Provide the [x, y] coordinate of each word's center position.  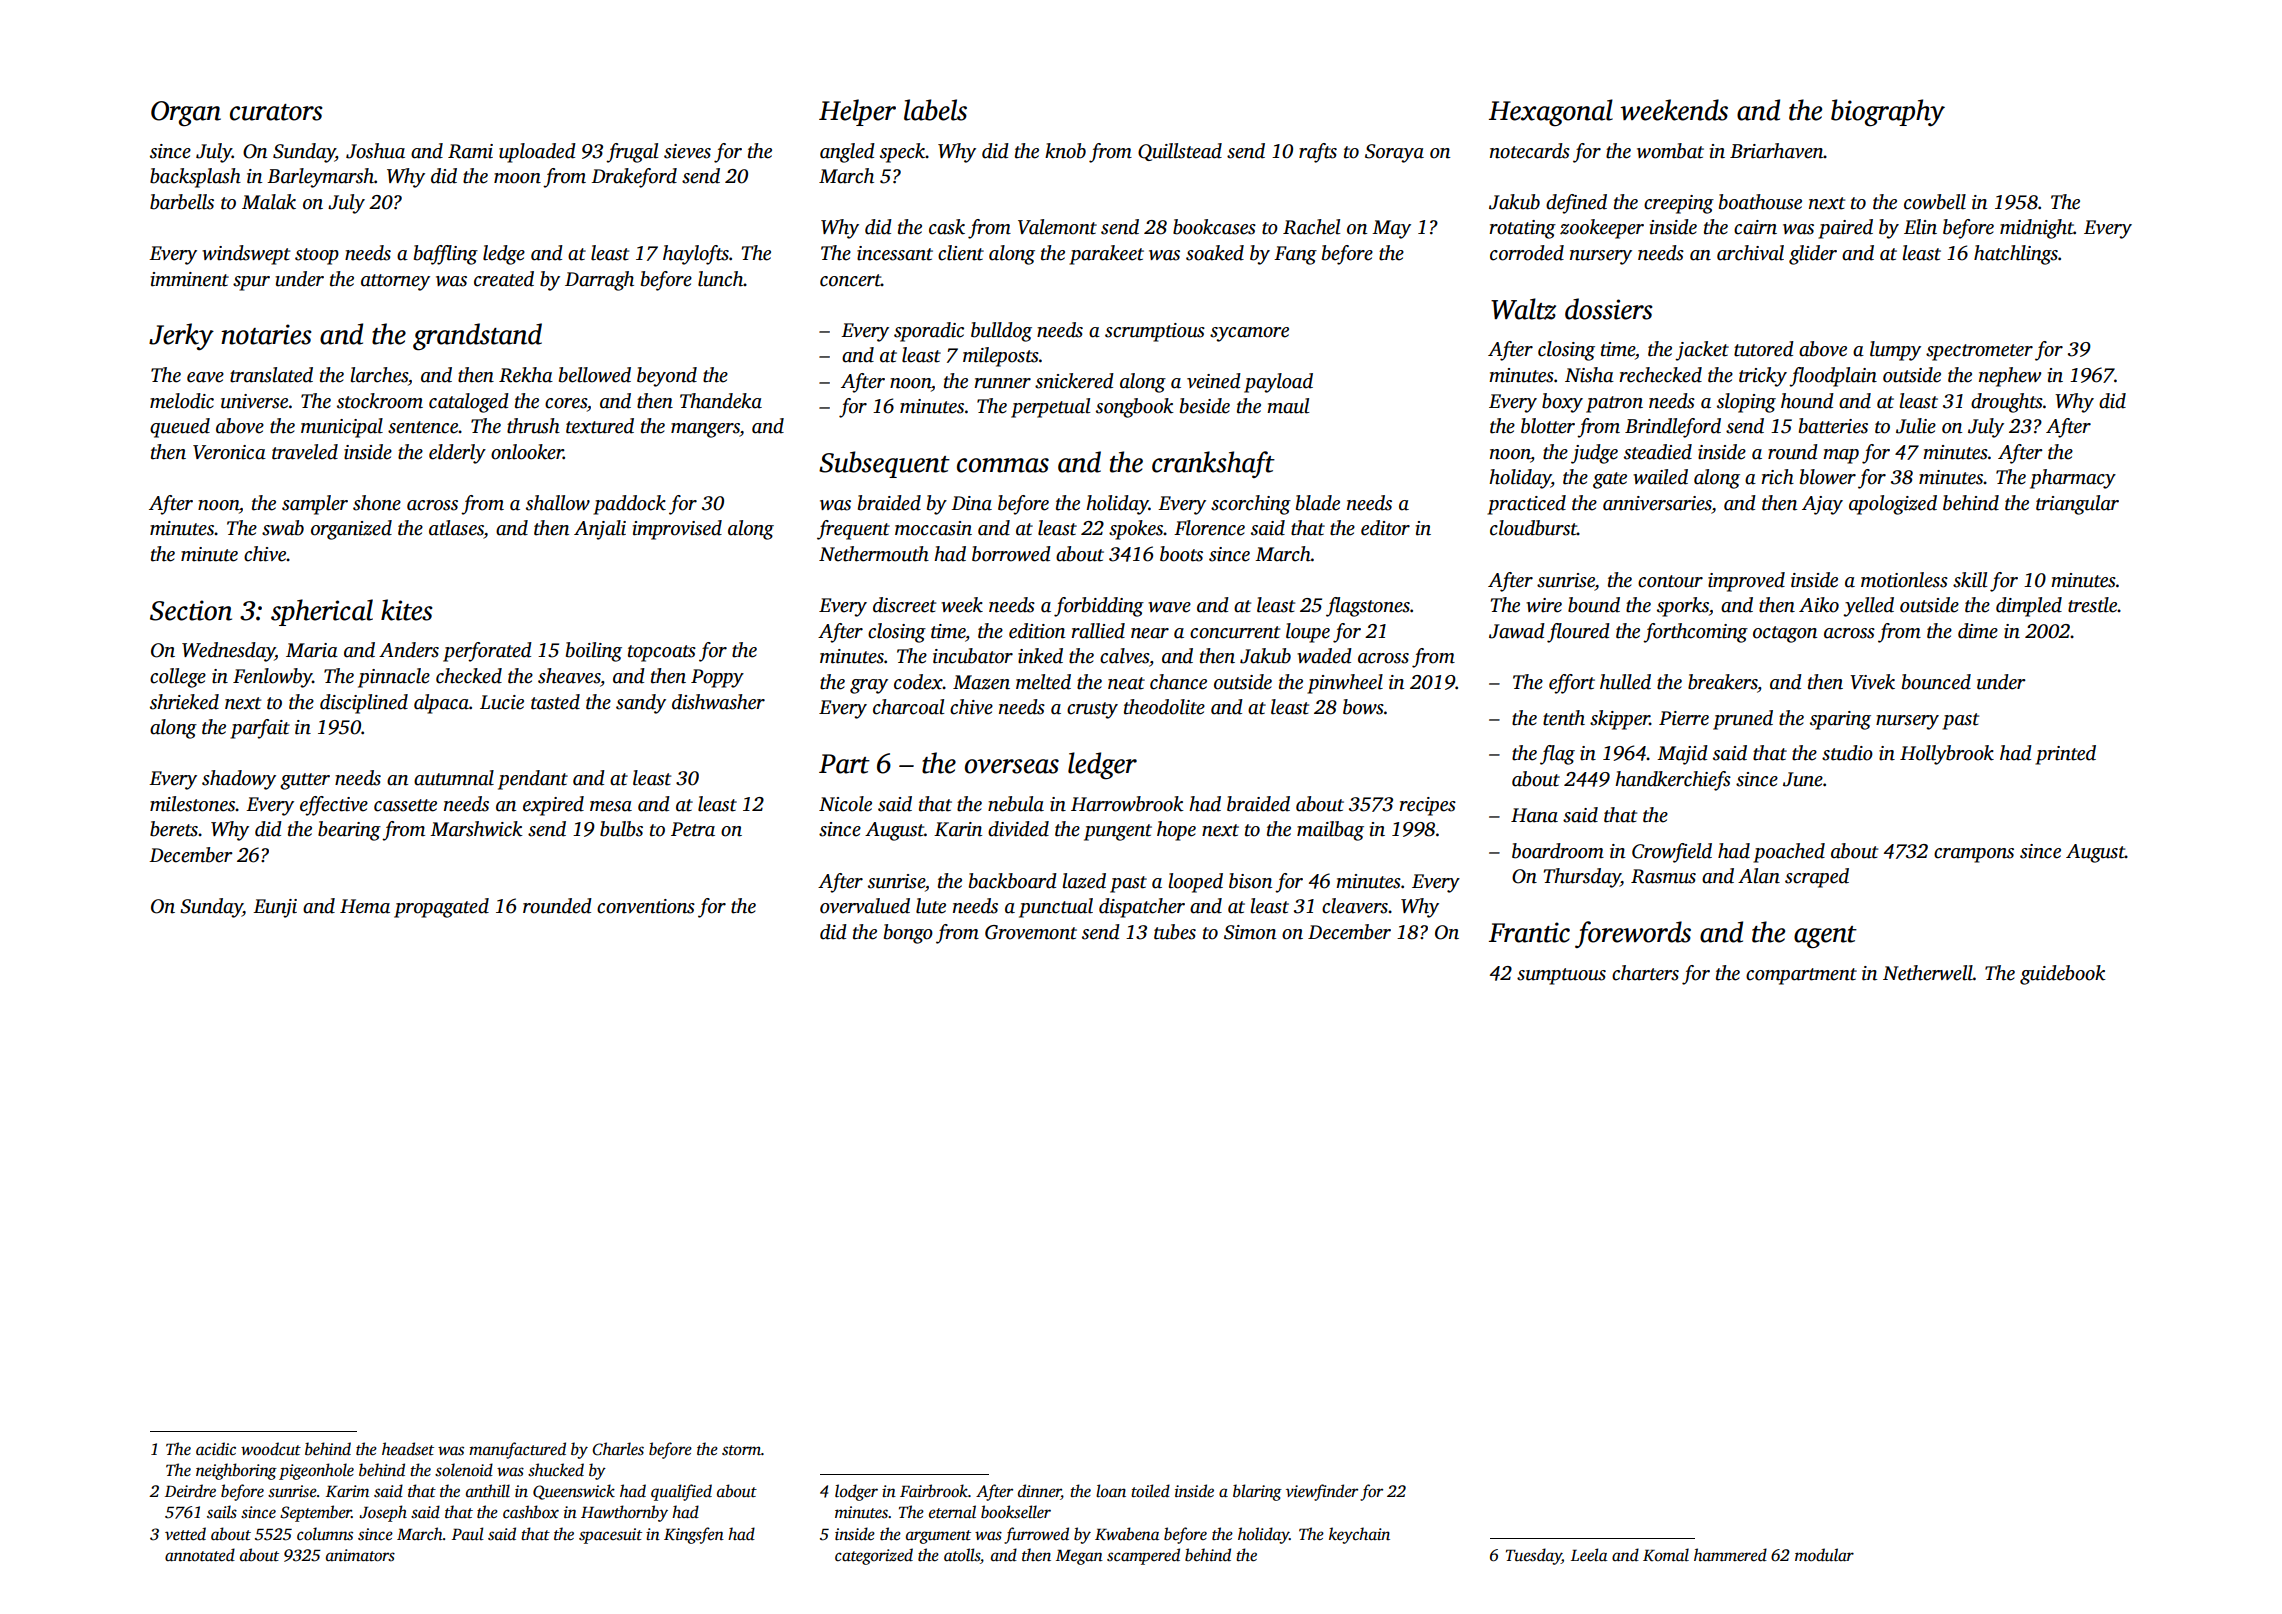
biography [1888, 112]
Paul [468, 1534]
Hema [365, 906]
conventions [646, 906]
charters [1645, 973]
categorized [874, 1556]
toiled [1150, 1491]
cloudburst [1533, 528]
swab [283, 528]
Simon [1250, 932]
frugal [632, 153]
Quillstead [1180, 152]
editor [1385, 528]
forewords [1633, 934]
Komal [1666, 1555]
